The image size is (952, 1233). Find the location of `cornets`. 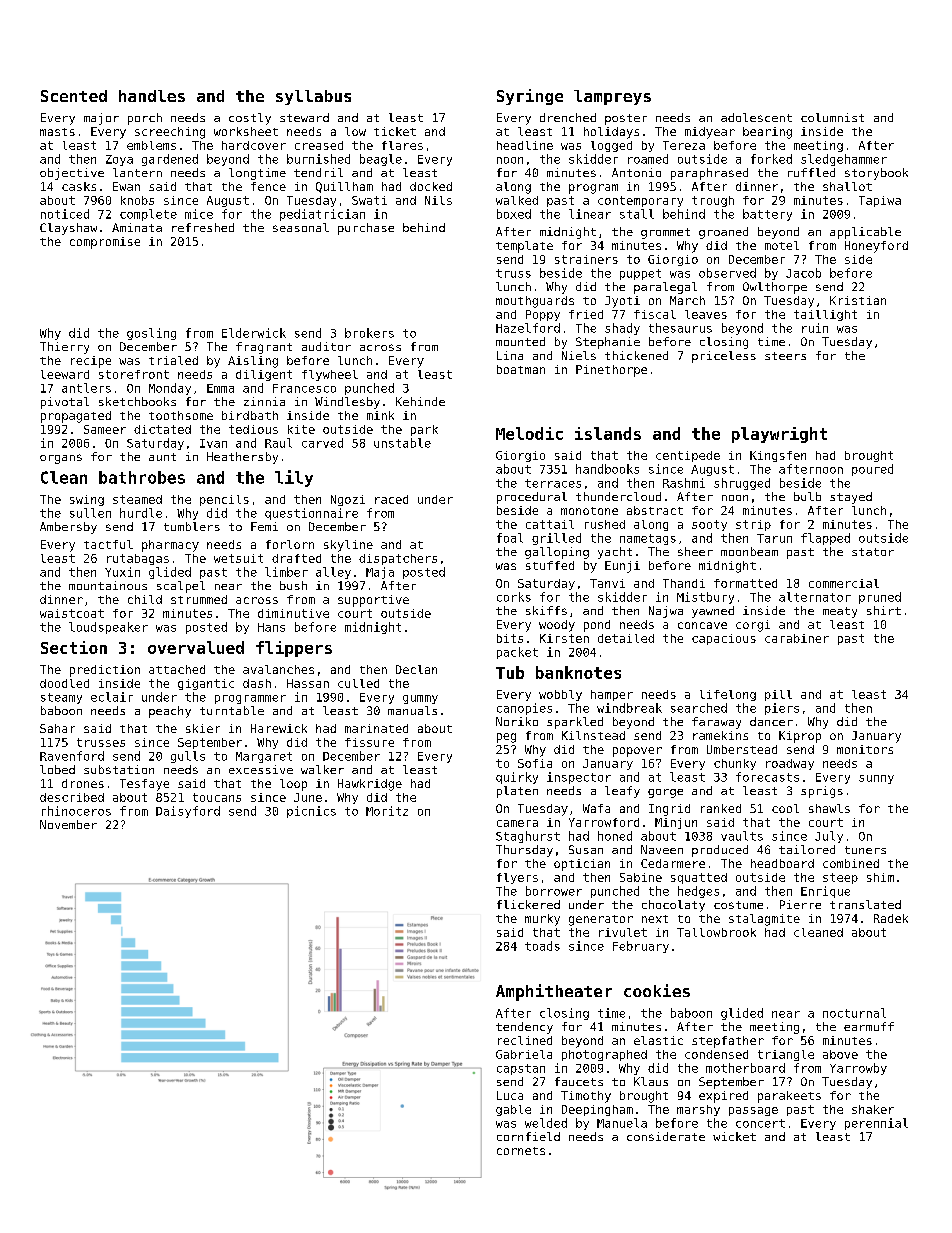

cornets is located at coordinates (521, 1151).
